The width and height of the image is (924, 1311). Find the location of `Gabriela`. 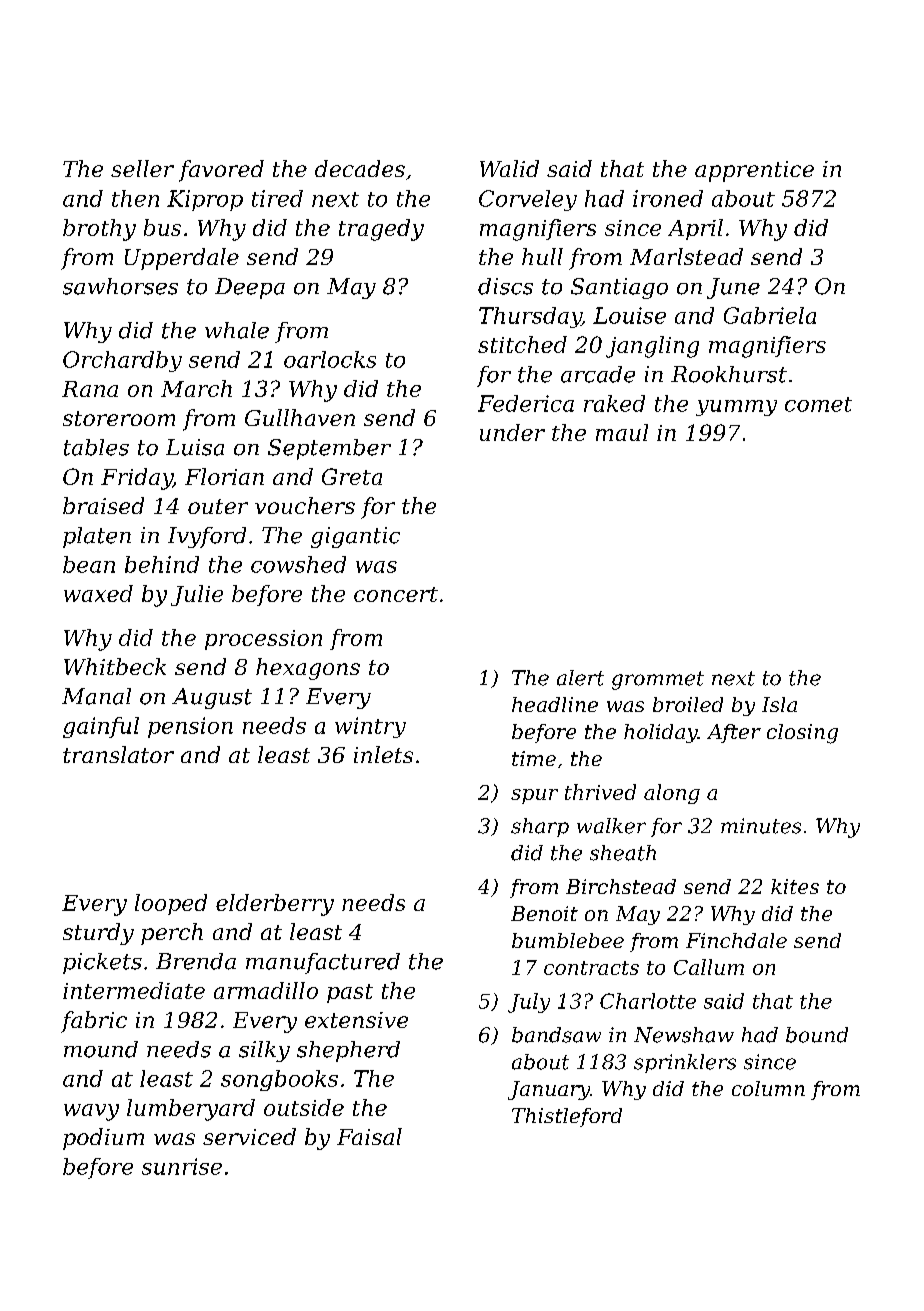

Gabriela is located at coordinates (770, 315).
